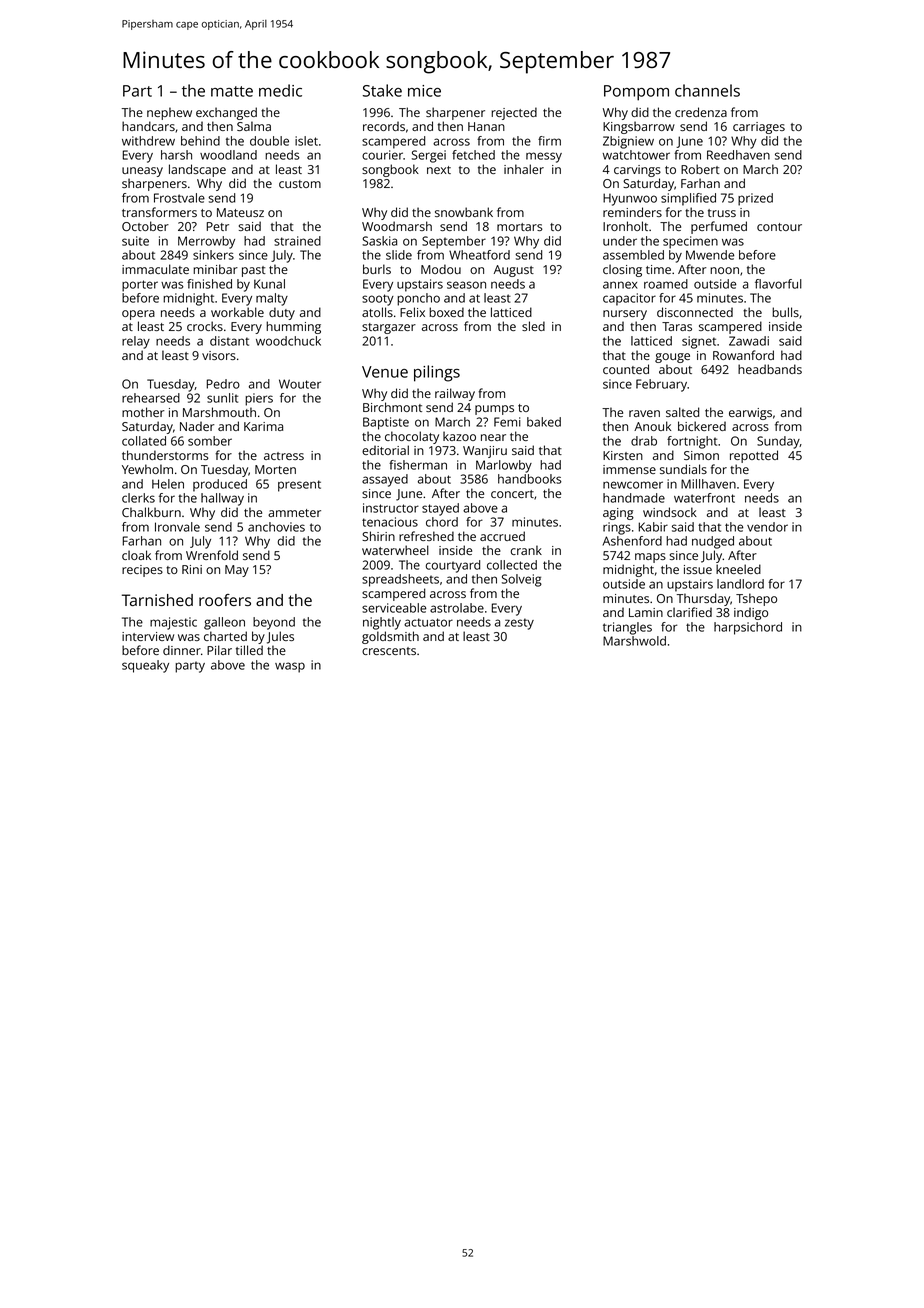  I want to click on February, so click(661, 385).
